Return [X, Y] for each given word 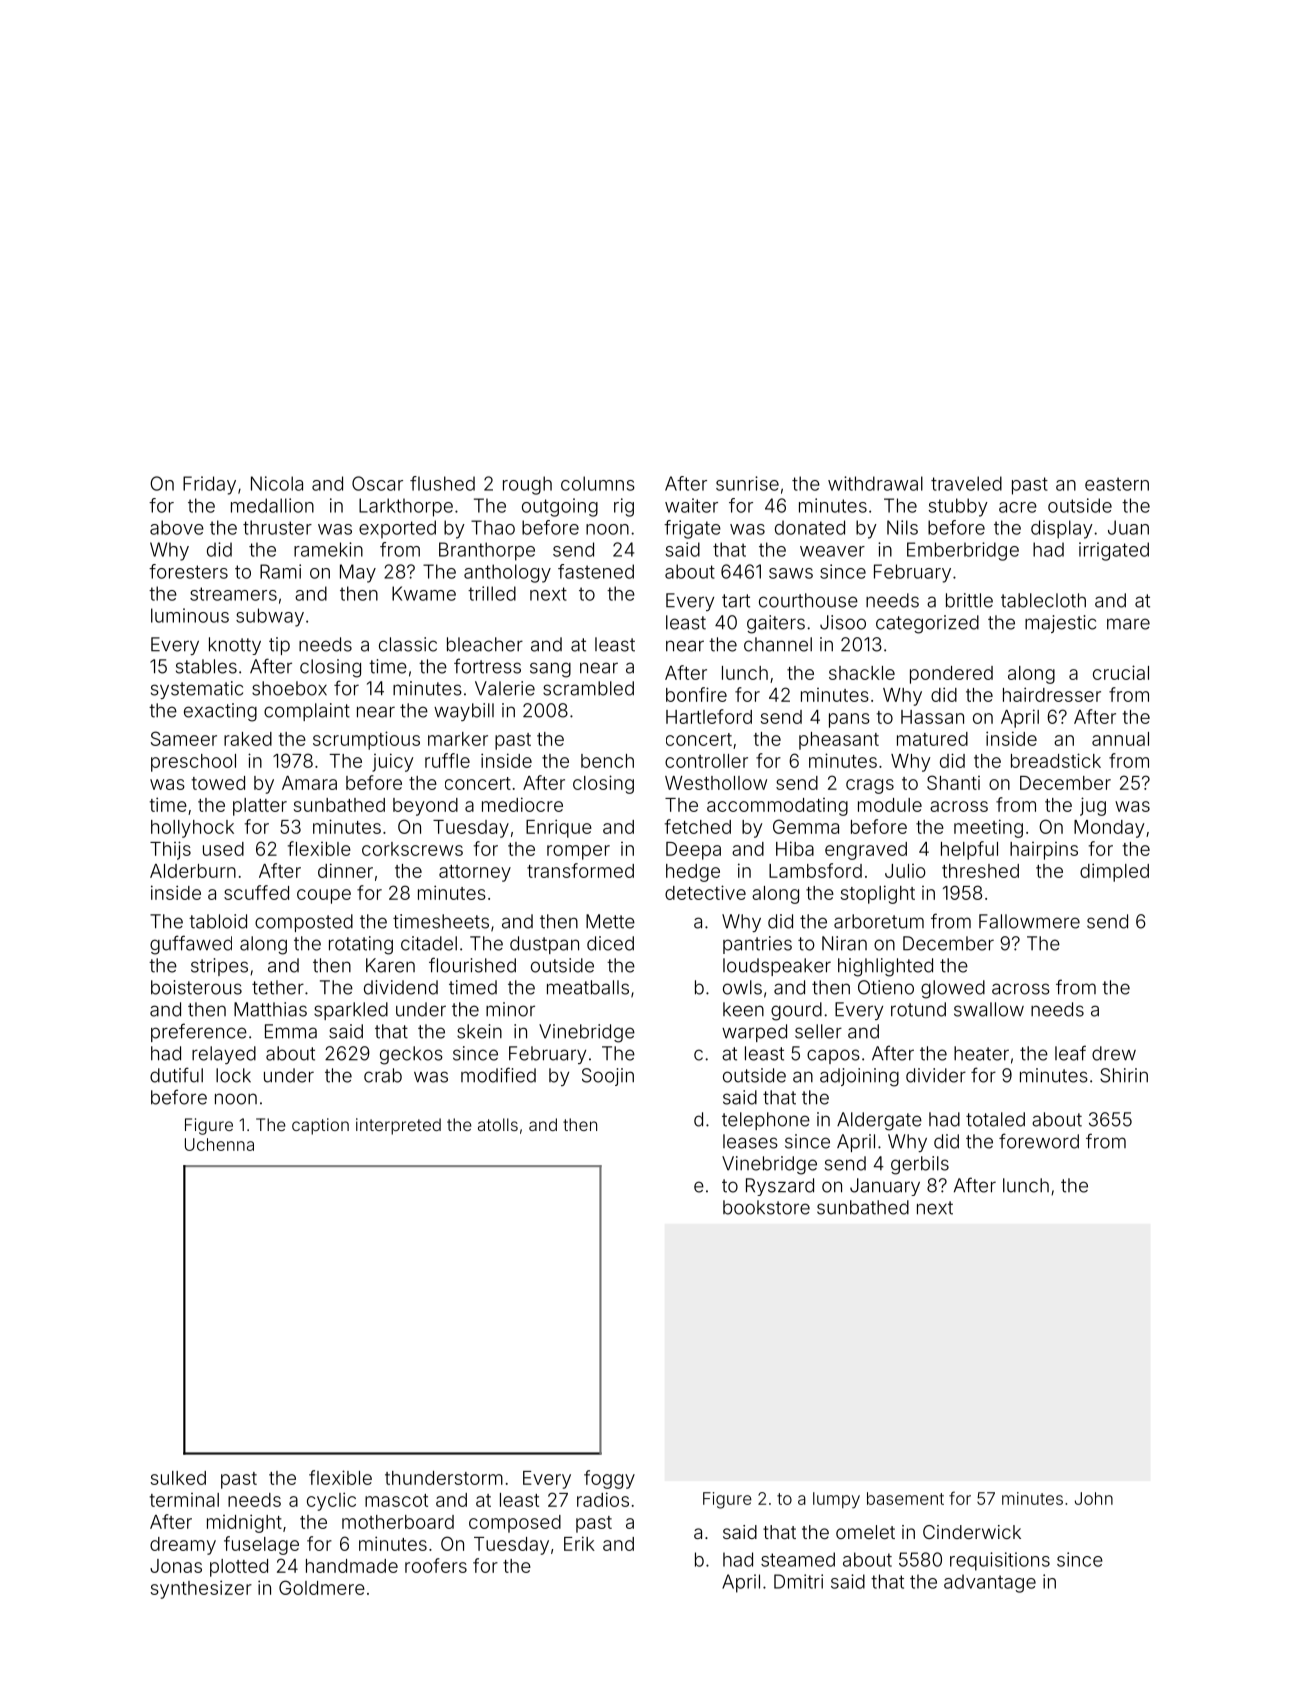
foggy [609, 1479]
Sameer [184, 738]
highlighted [885, 967]
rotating [361, 945]
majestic [1060, 624]
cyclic [331, 1501]
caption [320, 1126]
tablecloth [1043, 600]
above [177, 527]
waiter [691, 505]
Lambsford [815, 870]
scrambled [588, 688]
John [1094, 1498]
